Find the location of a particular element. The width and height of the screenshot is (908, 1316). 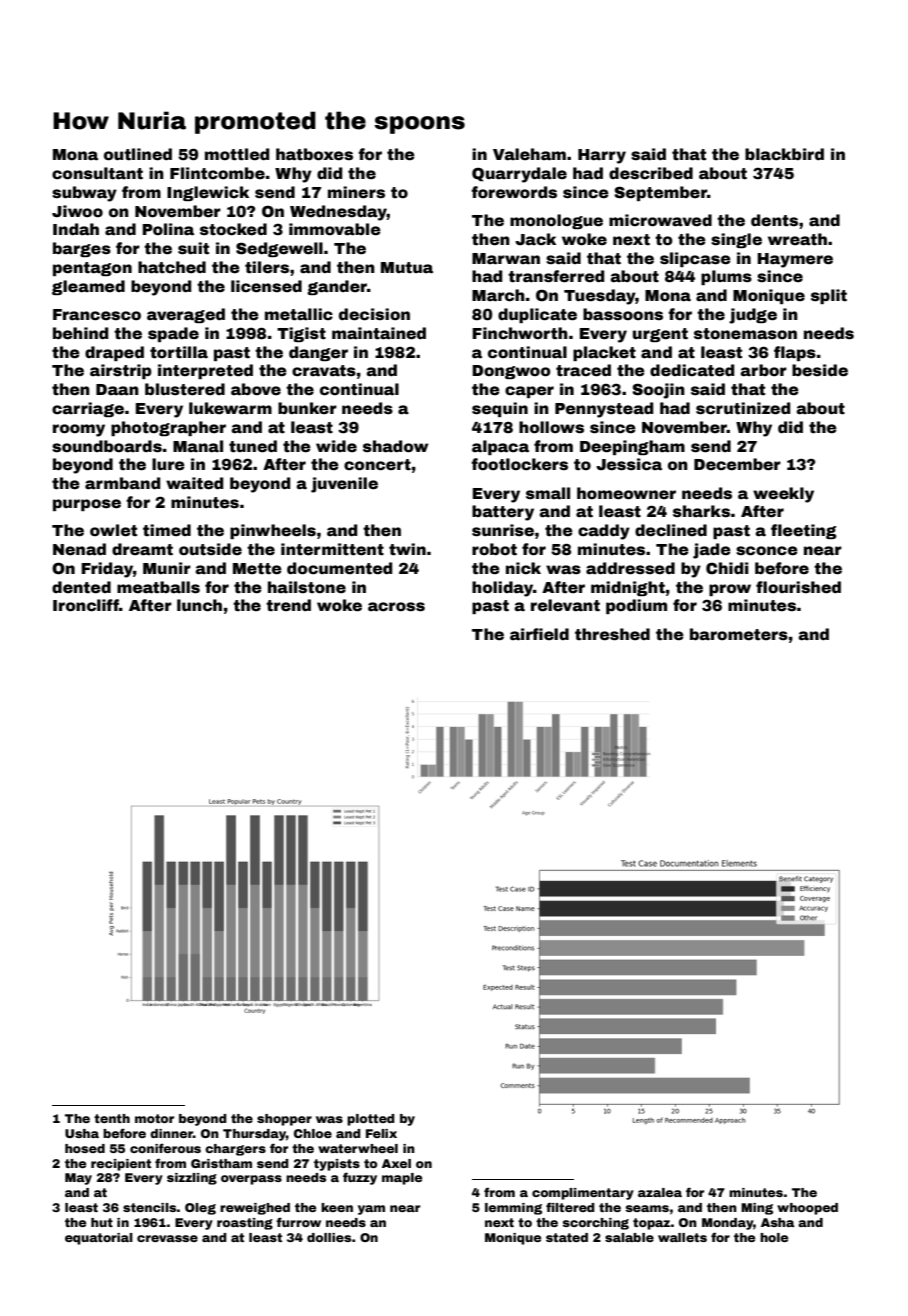

airfield is located at coordinates (539, 634).
